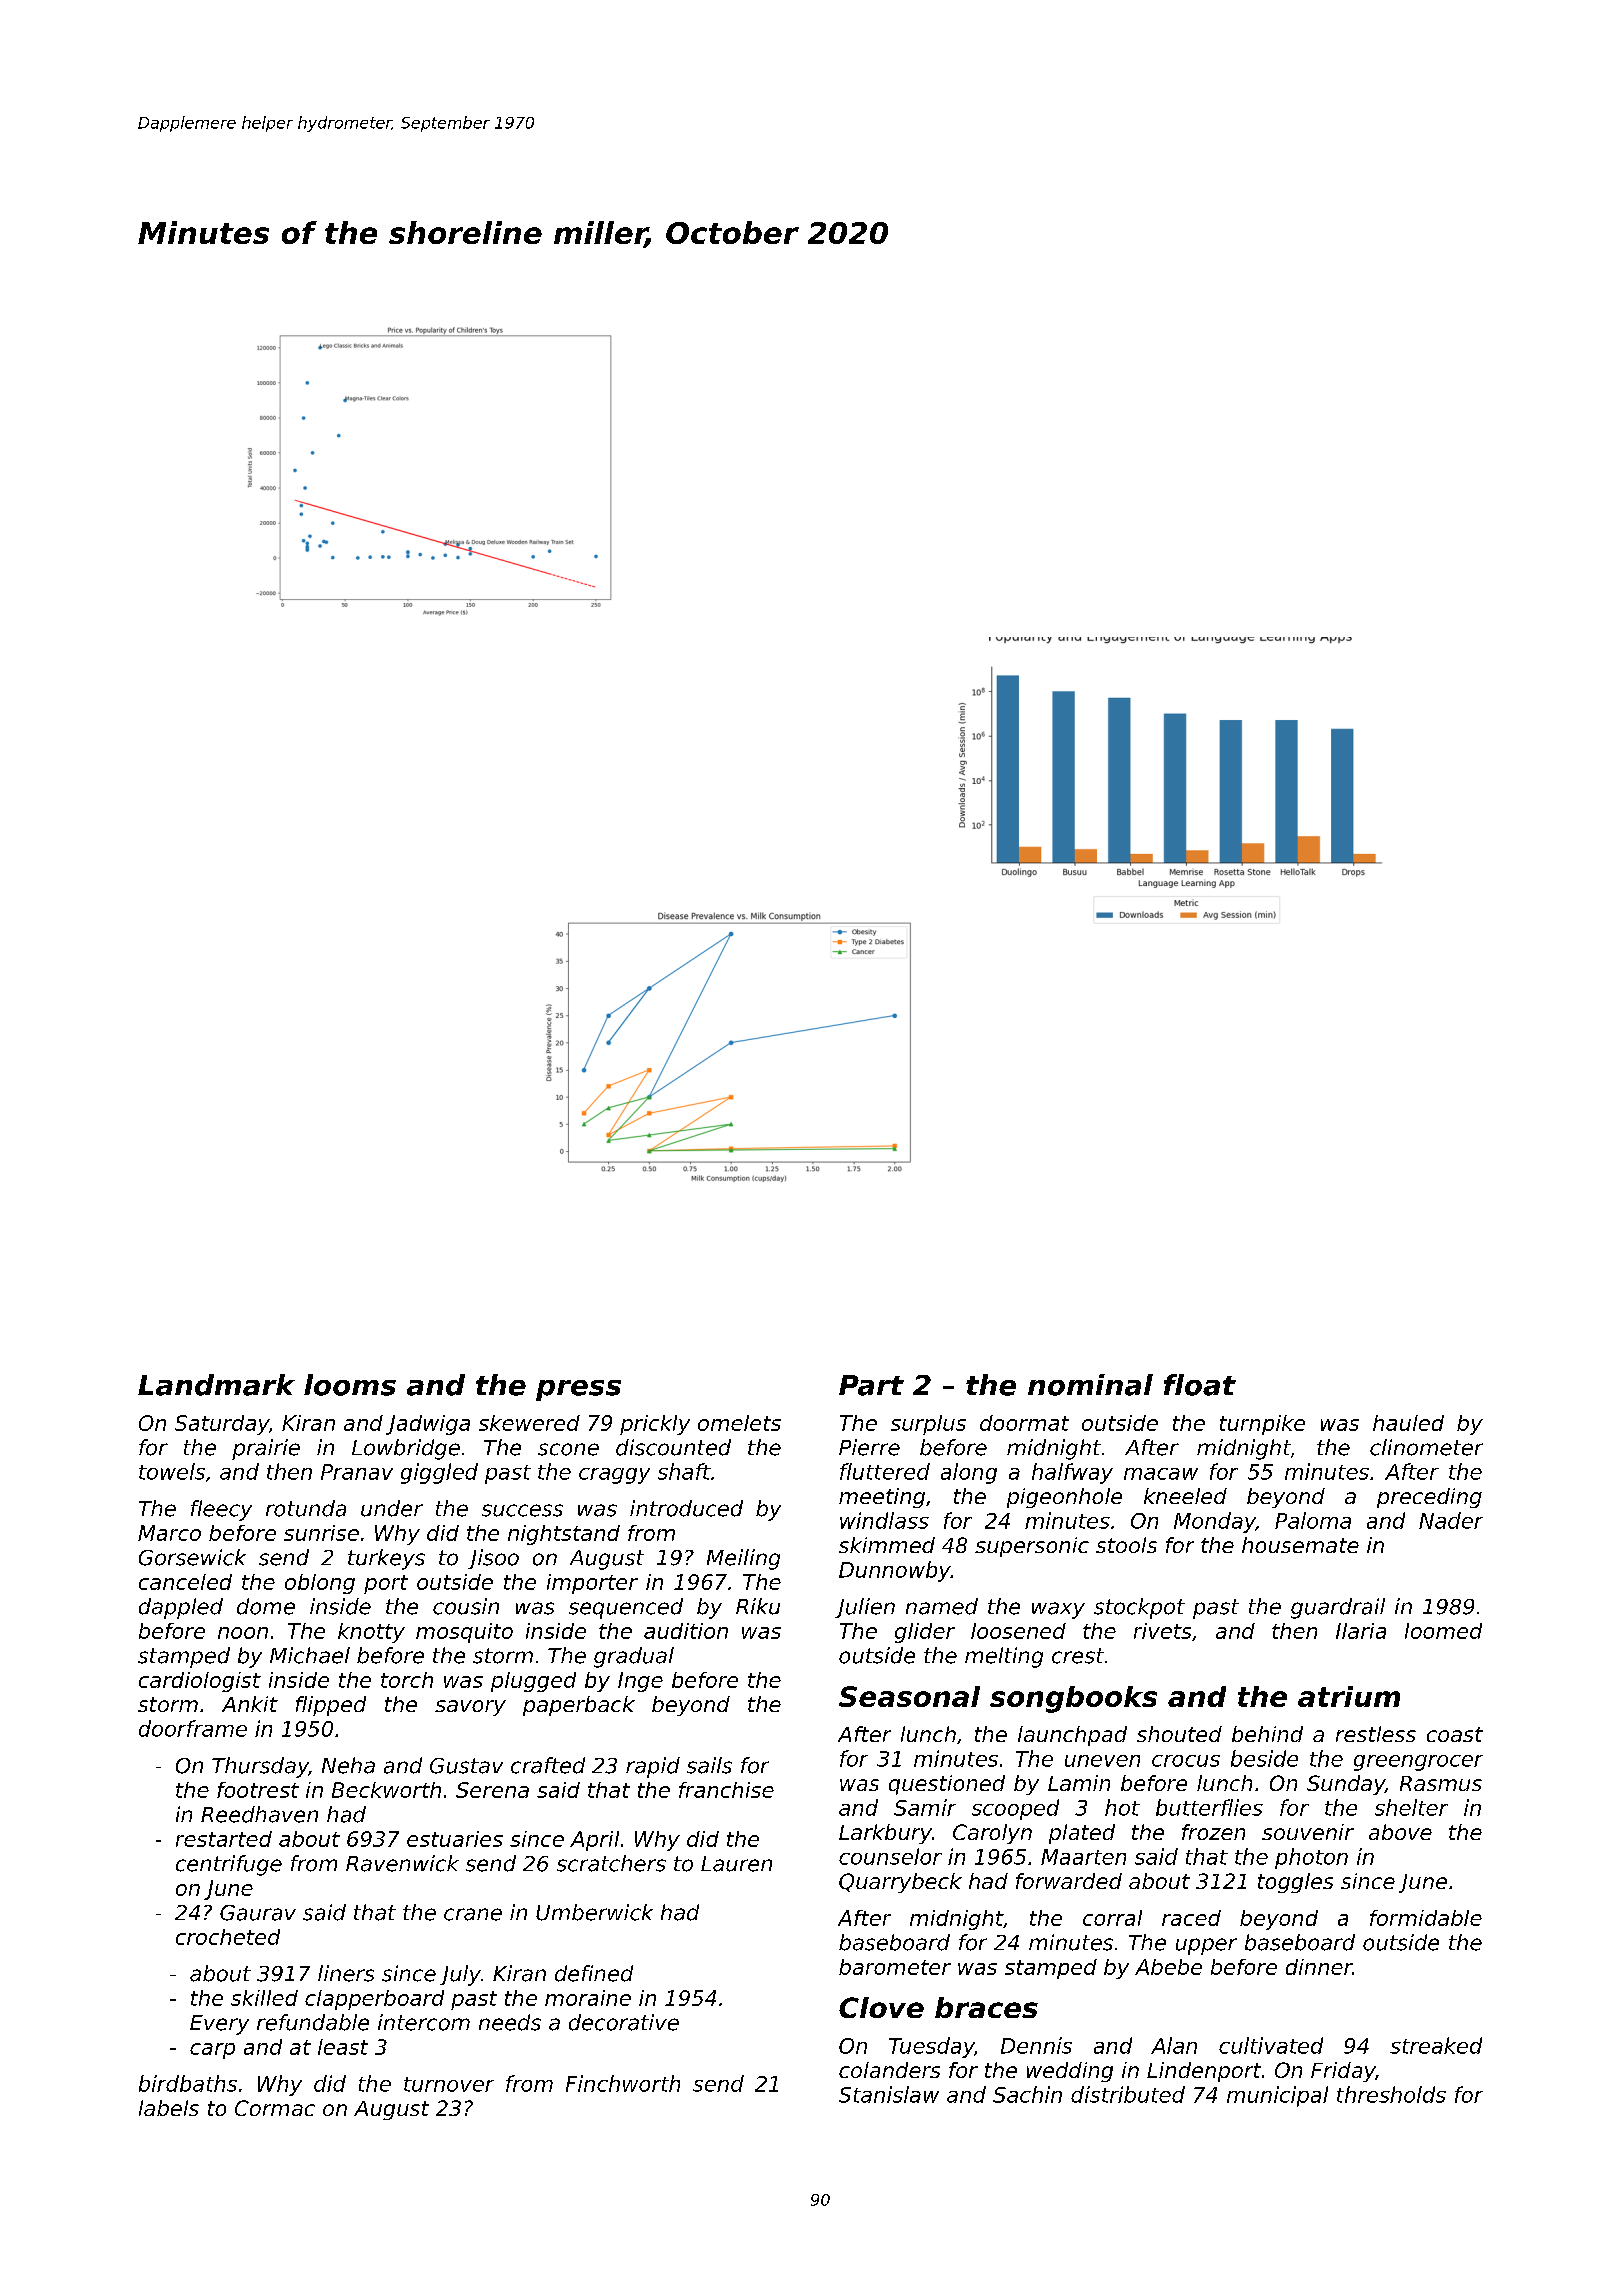 The image size is (1620, 2292). Describe the element at coordinates (321, 1533) in the screenshot. I see `sunrise` at that location.
